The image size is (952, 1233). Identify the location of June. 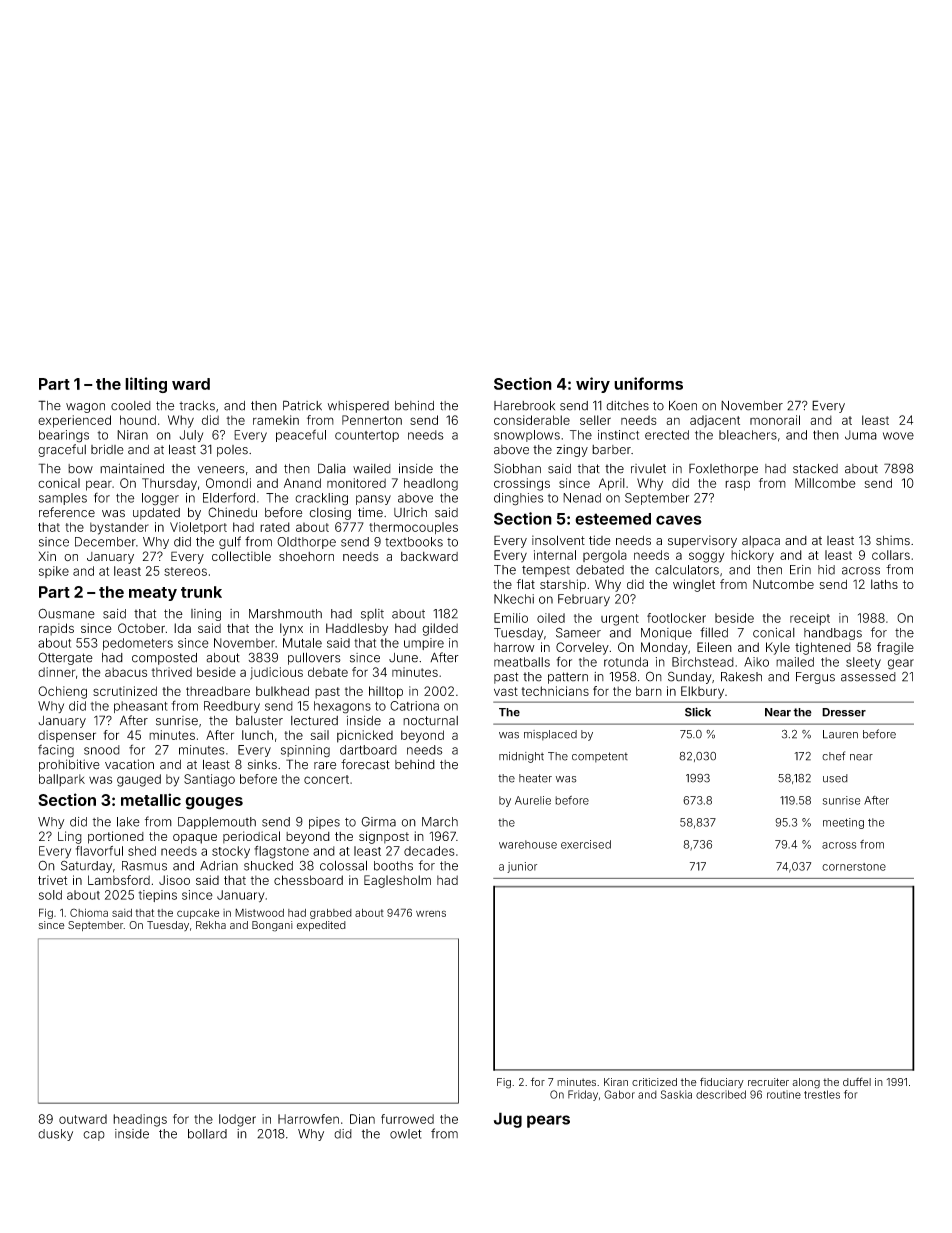
(403, 658).
